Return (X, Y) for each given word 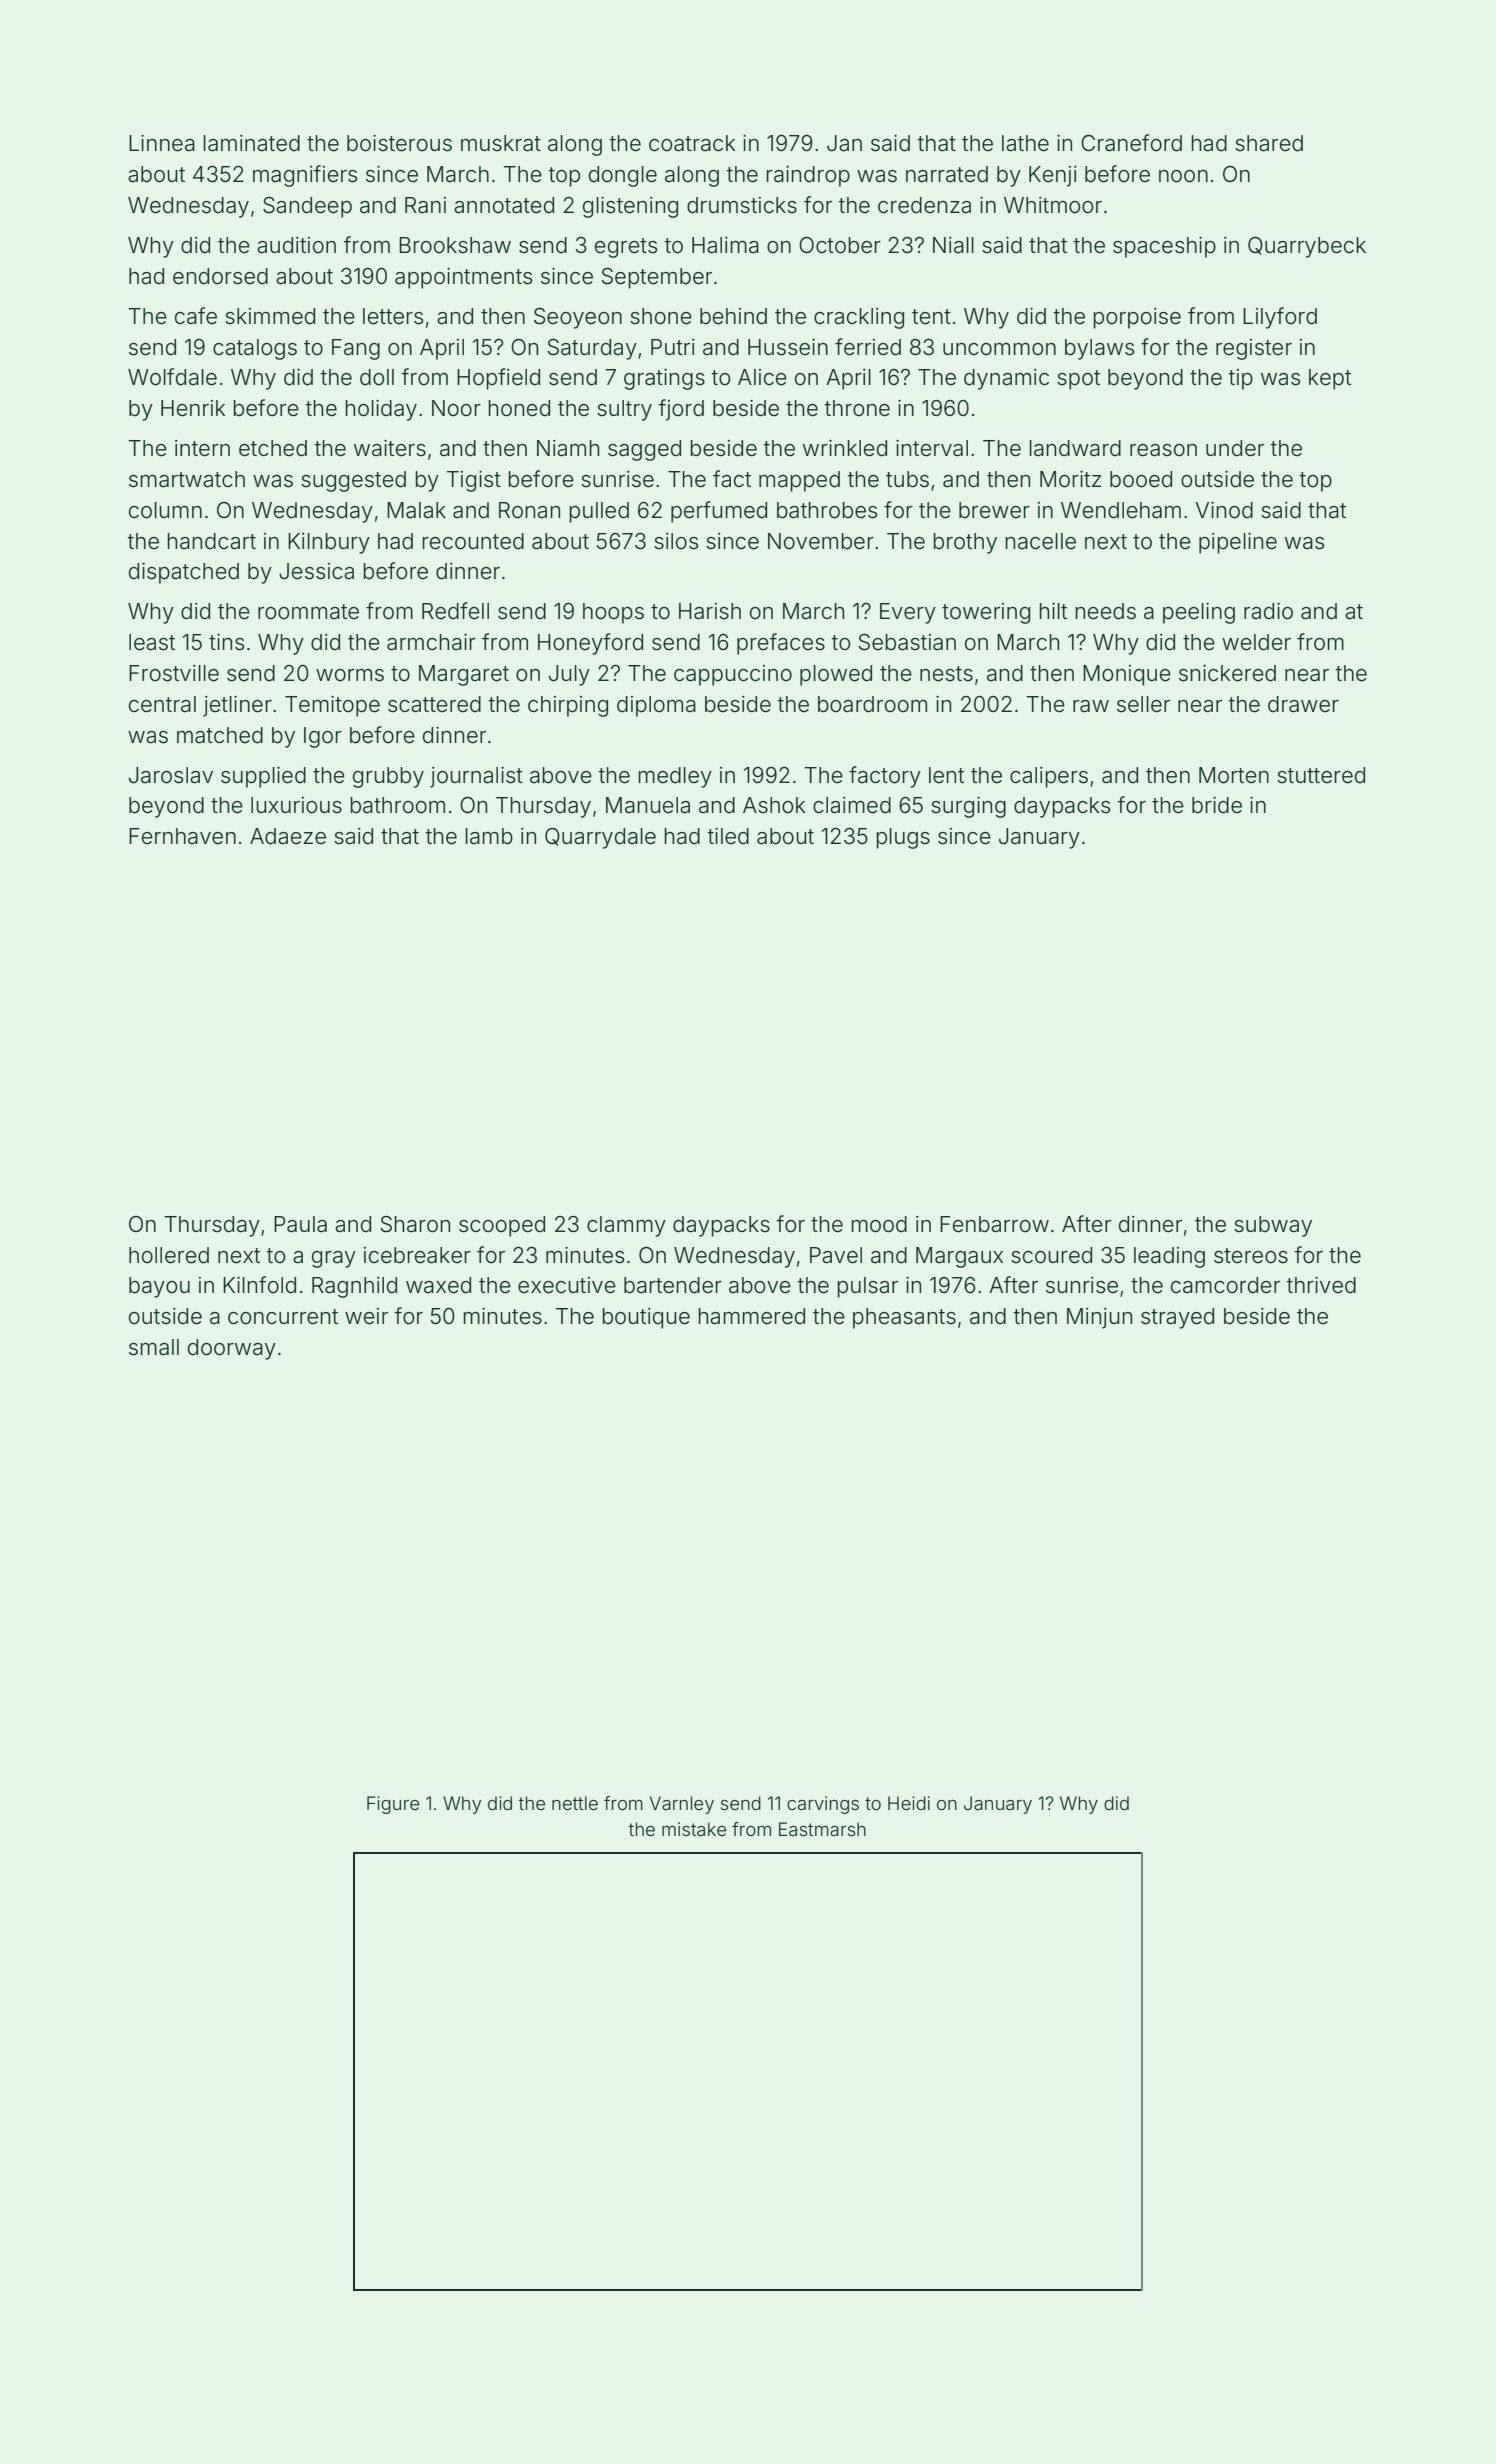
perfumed (719, 512)
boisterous (399, 143)
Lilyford (1280, 318)
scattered (434, 704)
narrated (947, 174)
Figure (393, 1805)
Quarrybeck (1307, 247)
